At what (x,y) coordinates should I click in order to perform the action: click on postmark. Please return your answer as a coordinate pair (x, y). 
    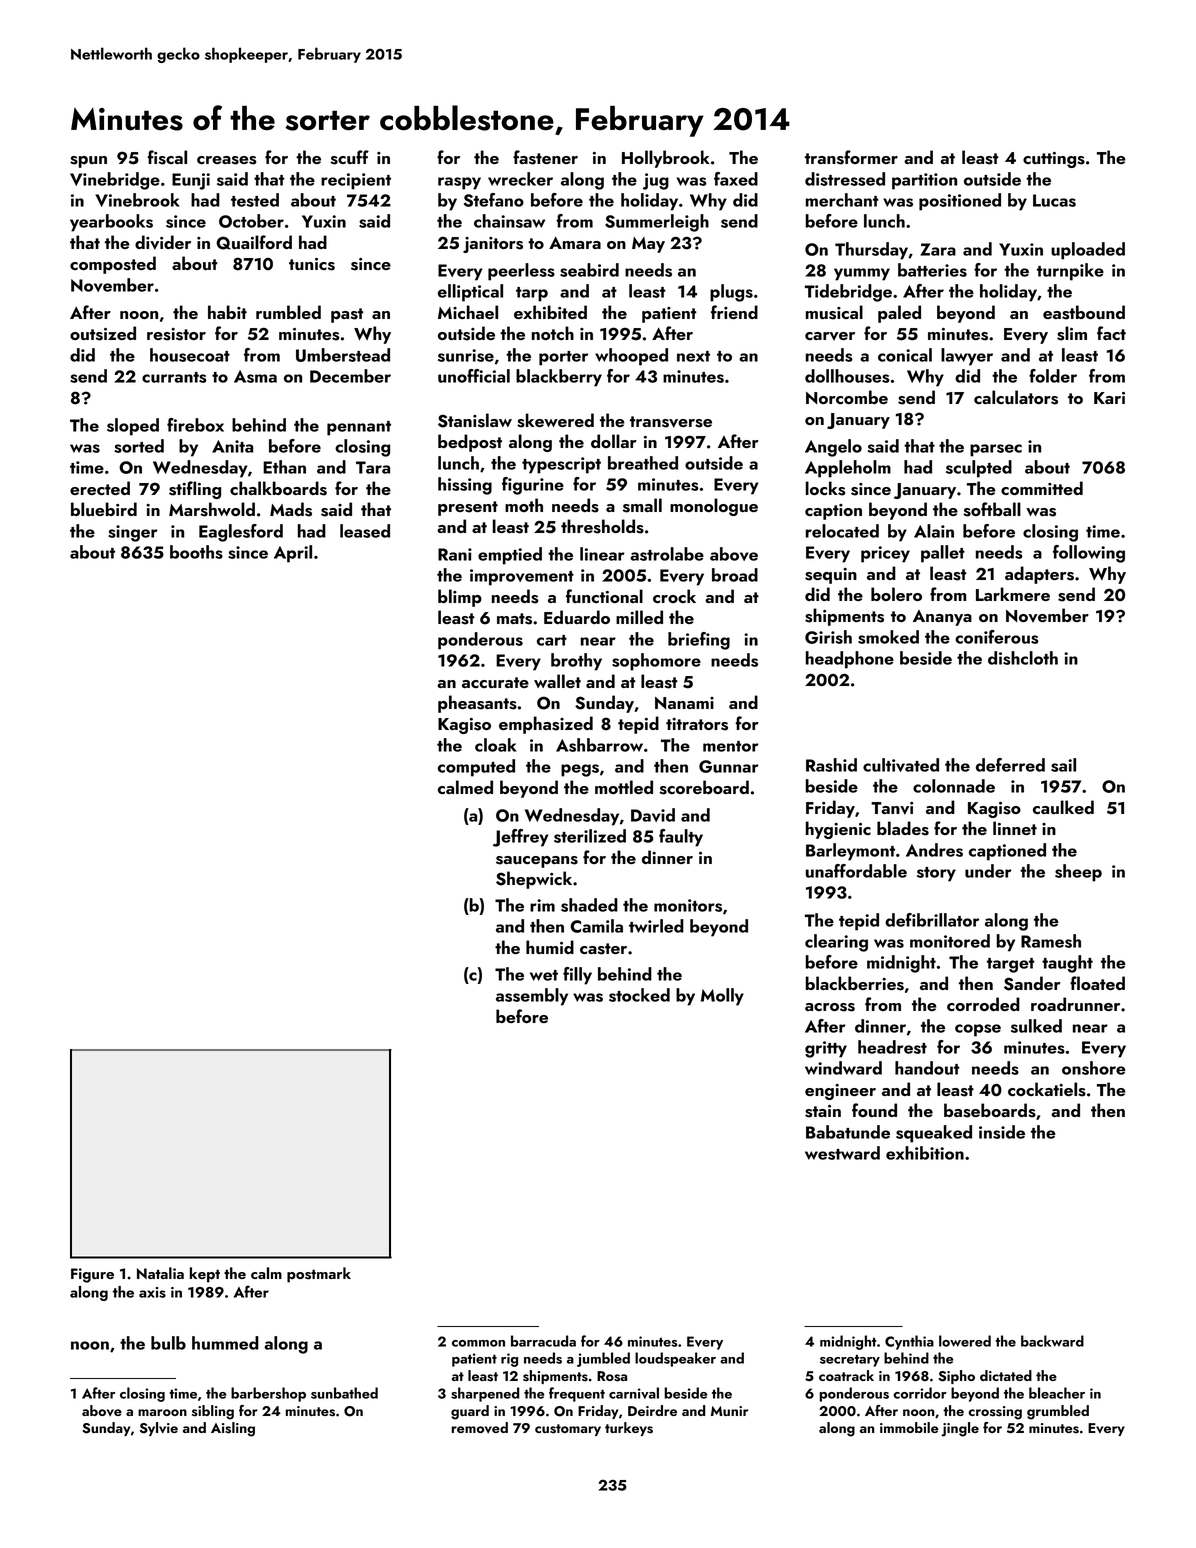
    Looking at the image, I should click on (319, 1275).
